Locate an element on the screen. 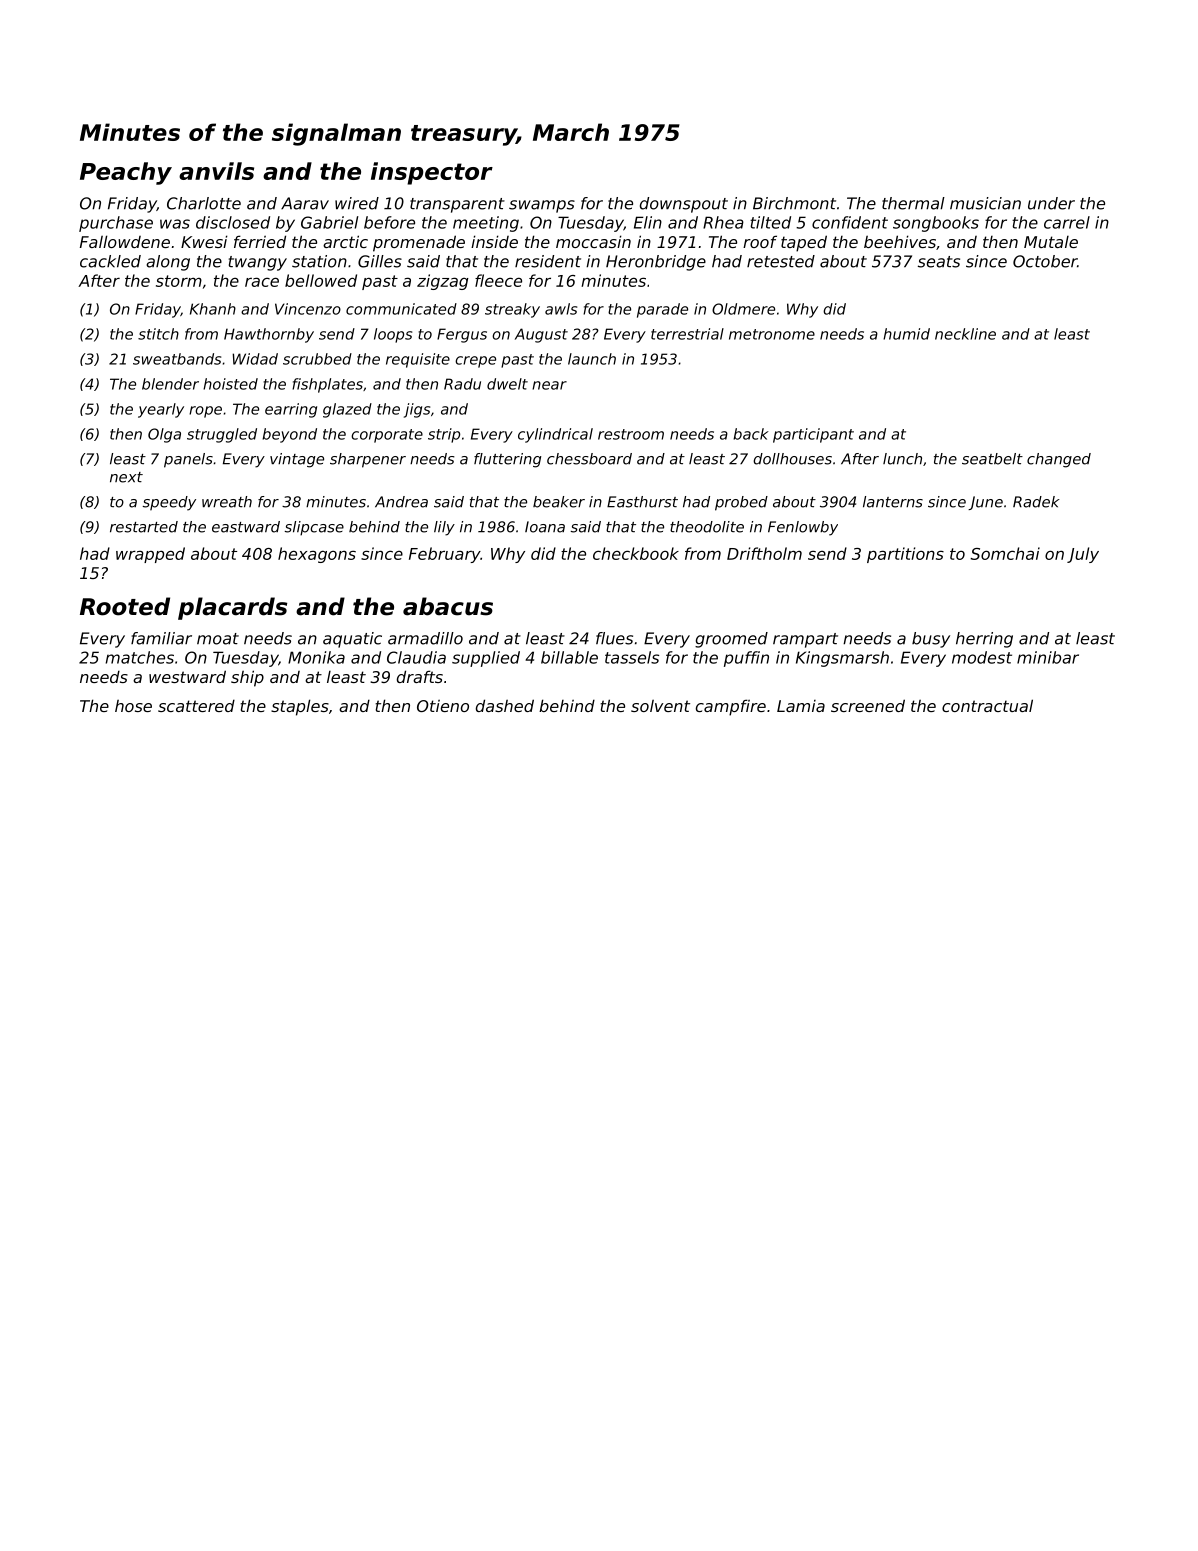  sweatbands is located at coordinates (177, 359).
